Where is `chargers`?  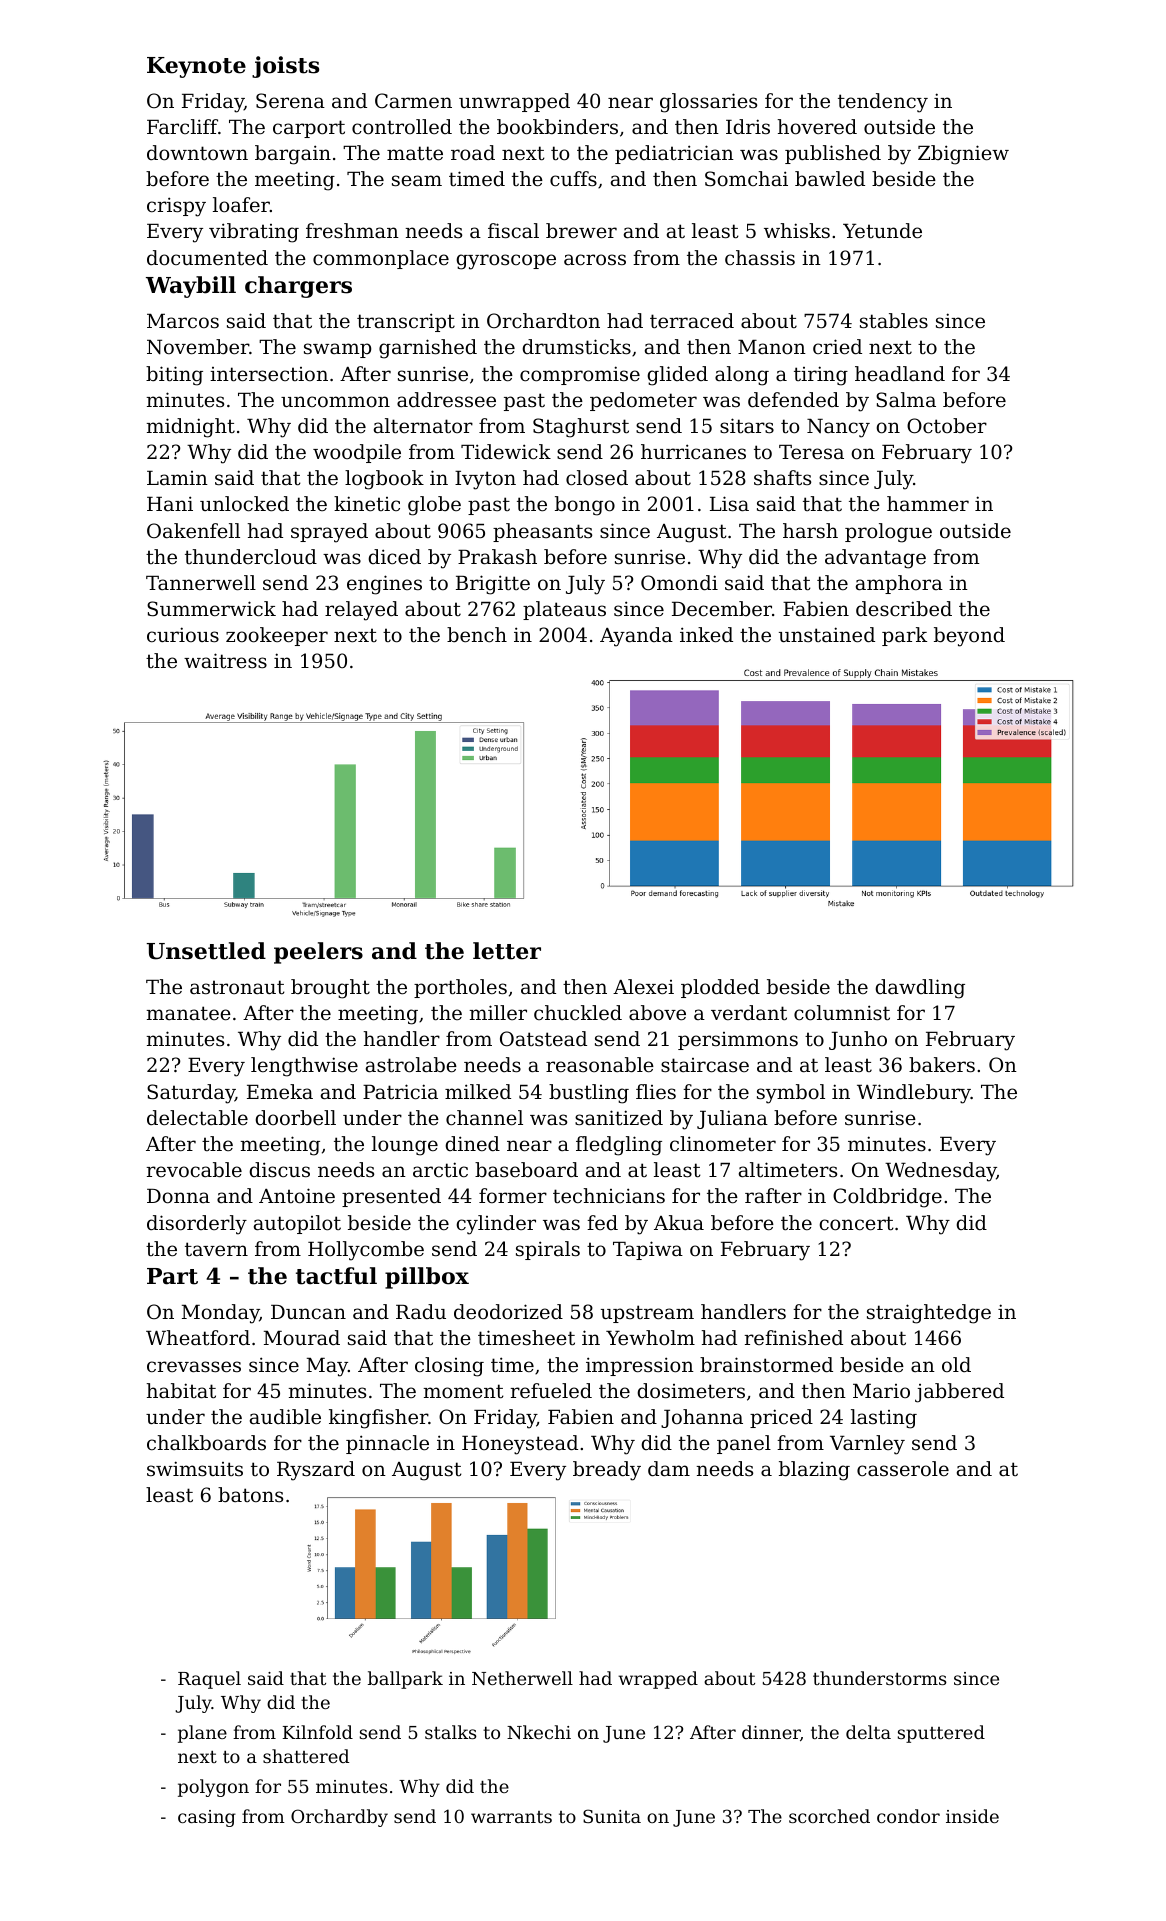 chargers is located at coordinates (298, 287).
